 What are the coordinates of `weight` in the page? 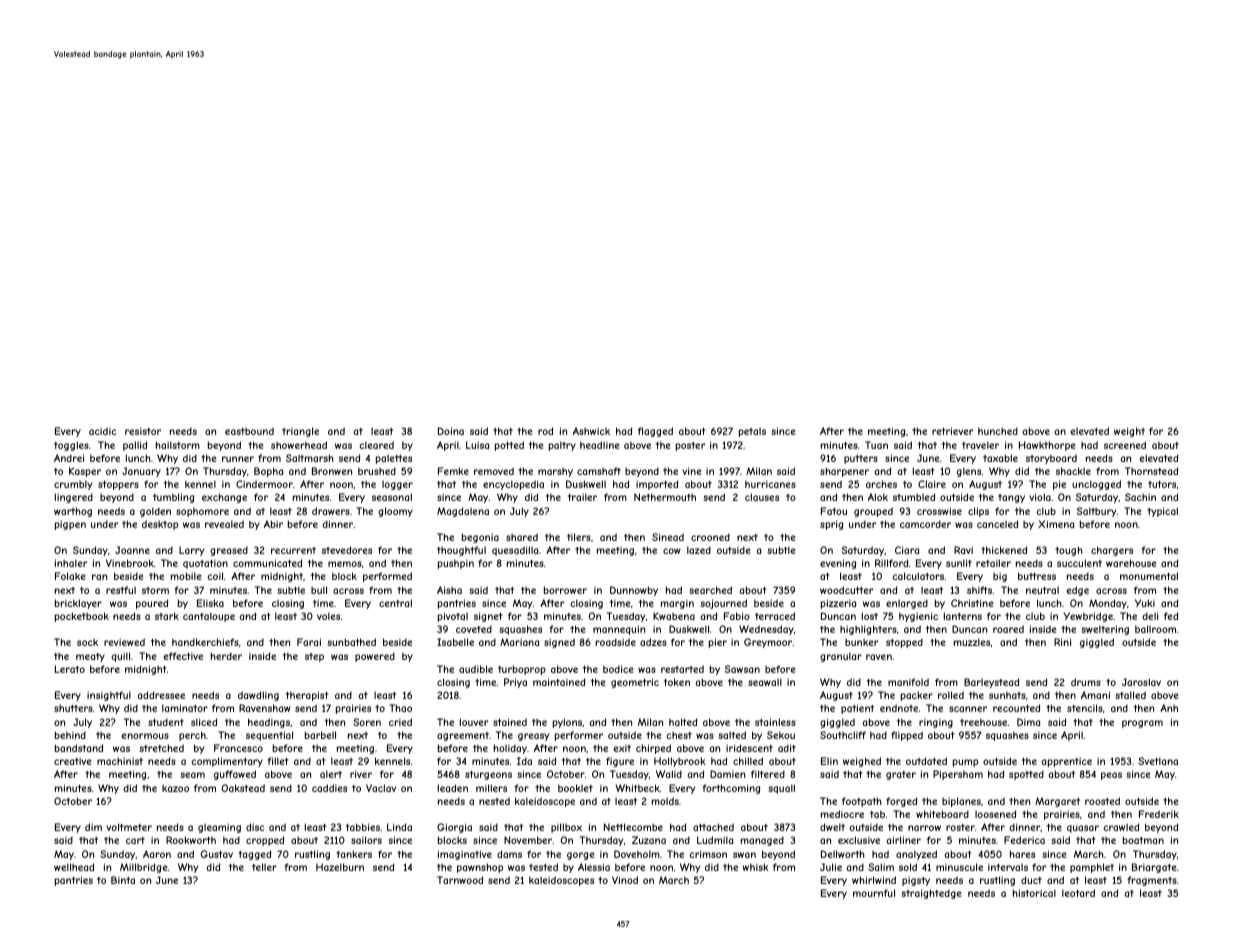 It's located at (1129, 432).
